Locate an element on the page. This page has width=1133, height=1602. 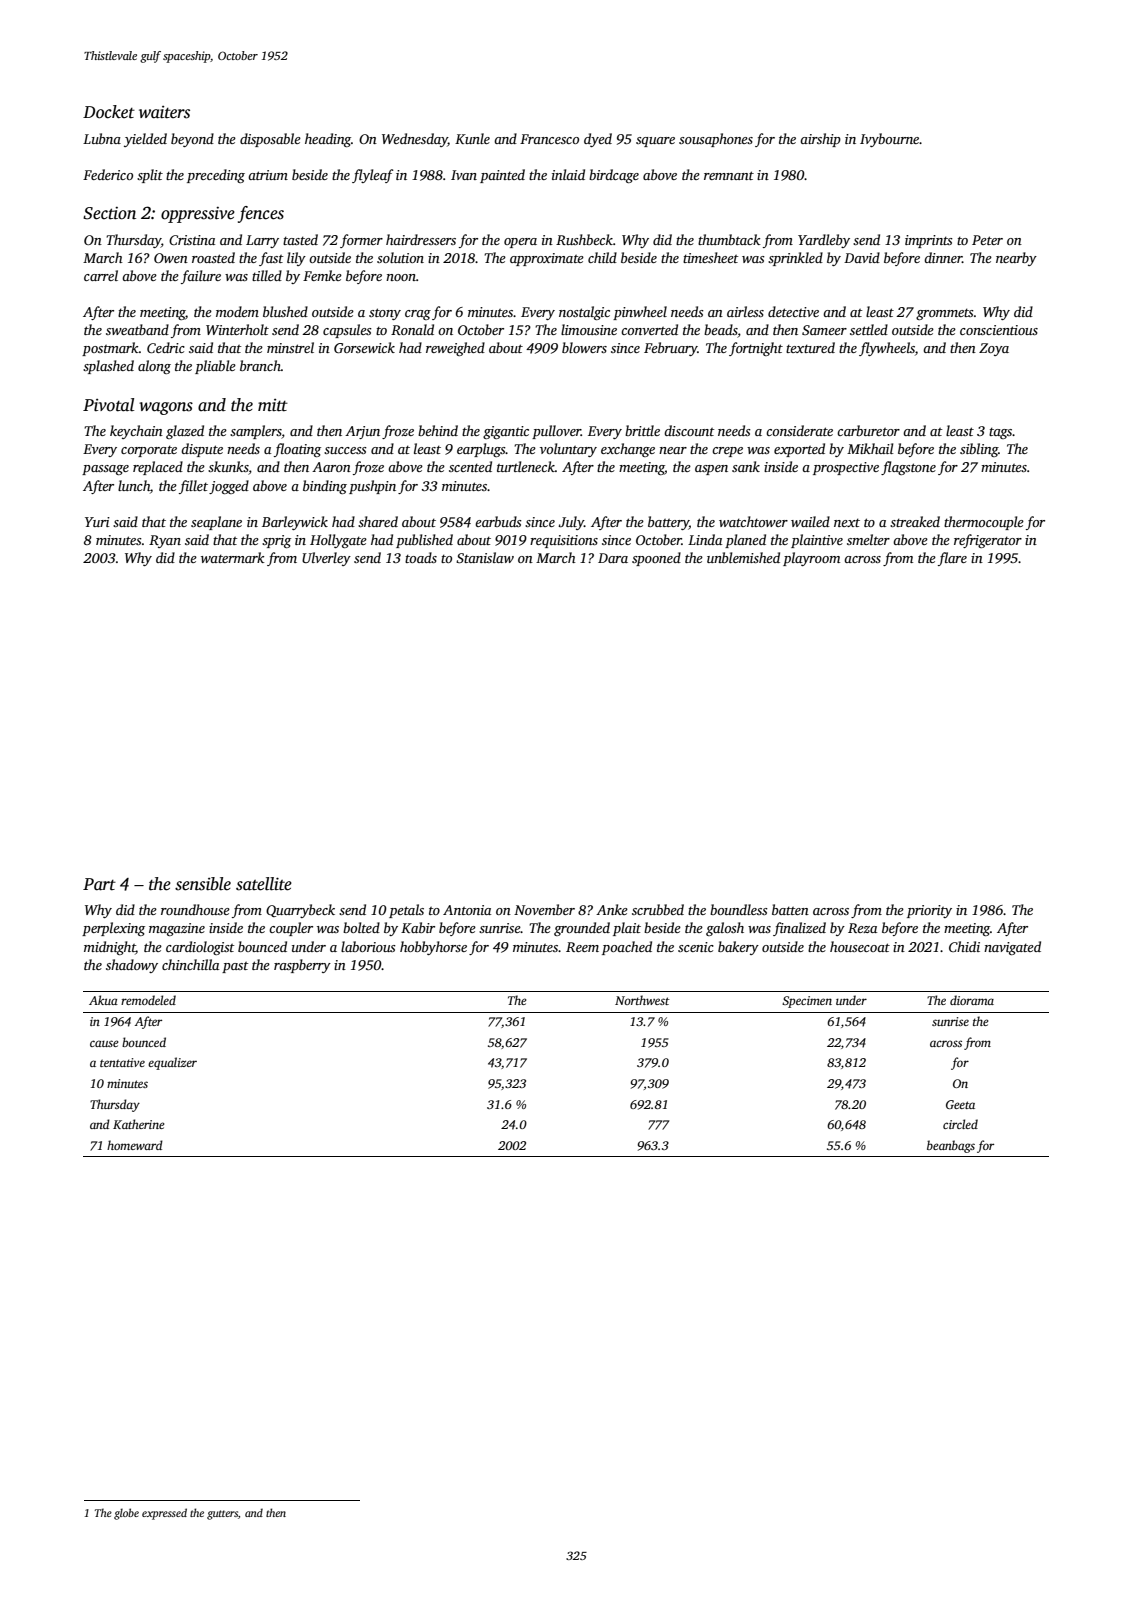
Stanislaw is located at coordinates (485, 557).
